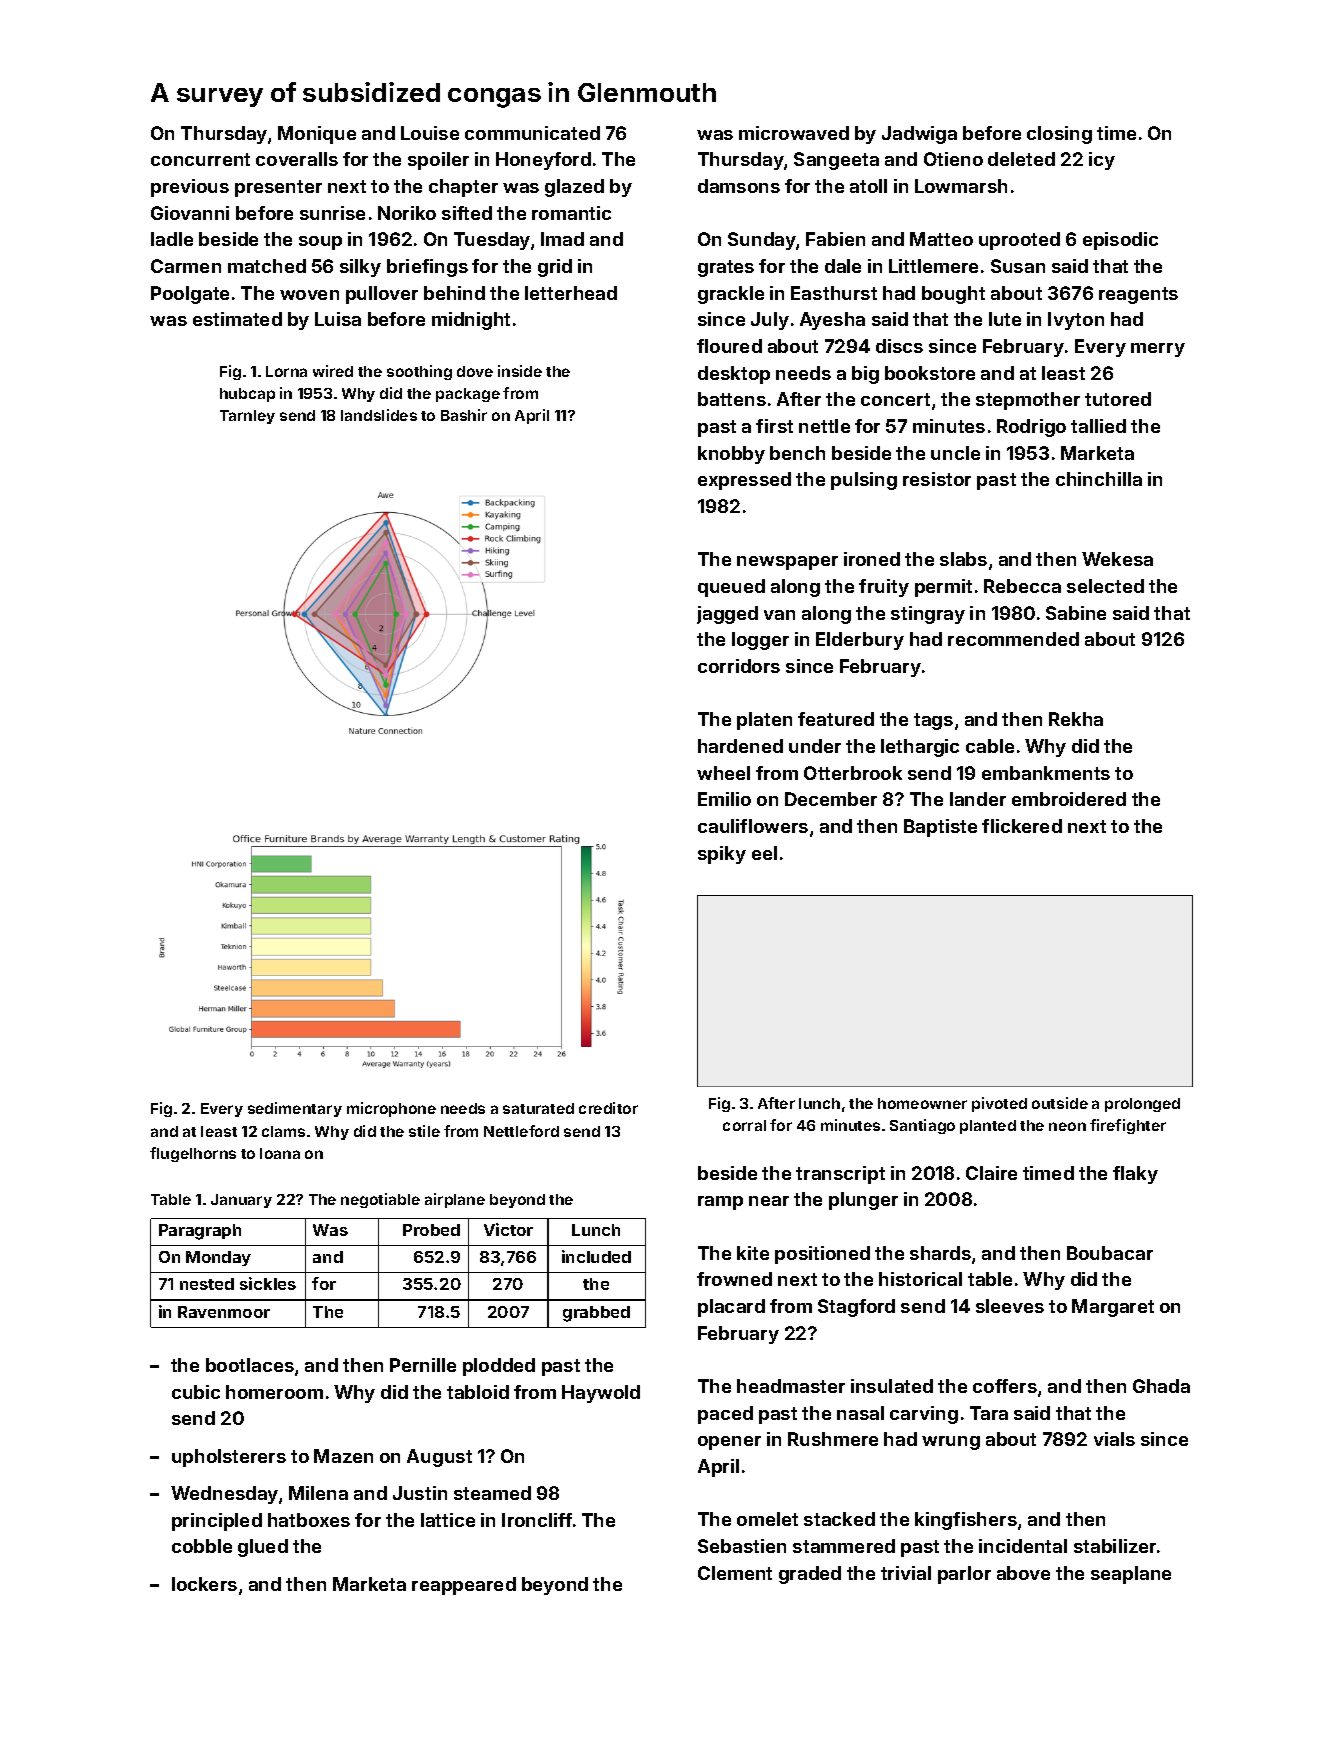  What do you see at coordinates (1069, 799) in the page?
I see `embroidered` at bounding box center [1069, 799].
